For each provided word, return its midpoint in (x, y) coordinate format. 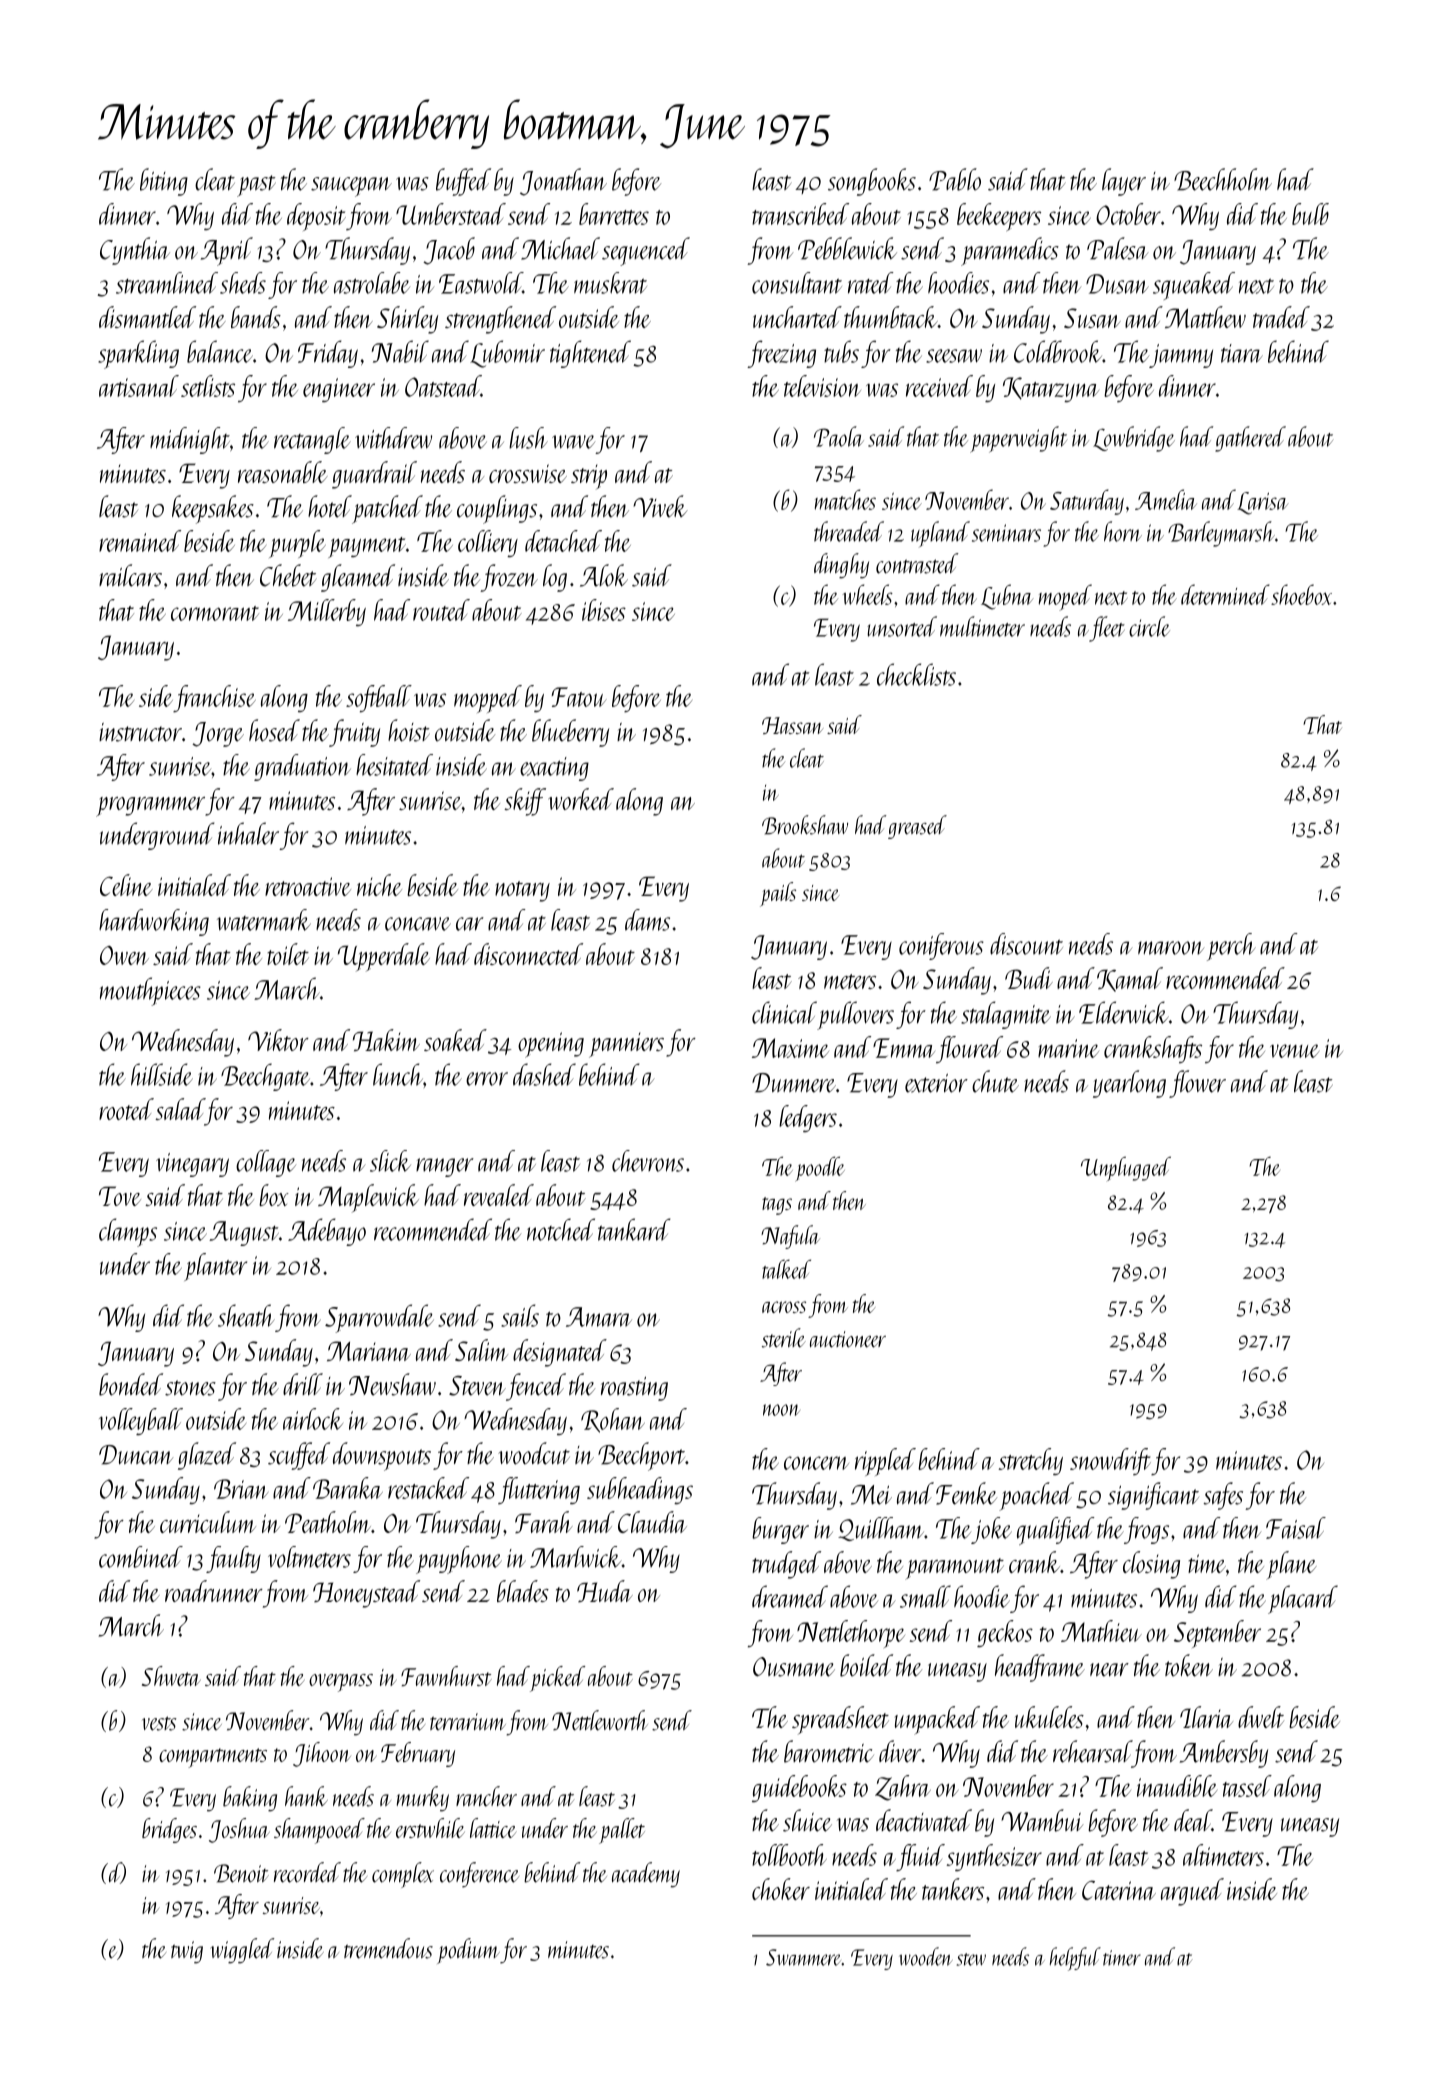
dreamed (790, 1596)
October (1128, 214)
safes (1223, 1496)
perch (1231, 947)
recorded (307, 1872)
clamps (128, 1232)
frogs (1146, 1530)
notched (561, 1229)
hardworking (154, 922)
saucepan (351, 187)
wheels (868, 594)
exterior (936, 1083)
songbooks (872, 182)
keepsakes (213, 509)
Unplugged (1126, 1169)
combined (141, 1557)
